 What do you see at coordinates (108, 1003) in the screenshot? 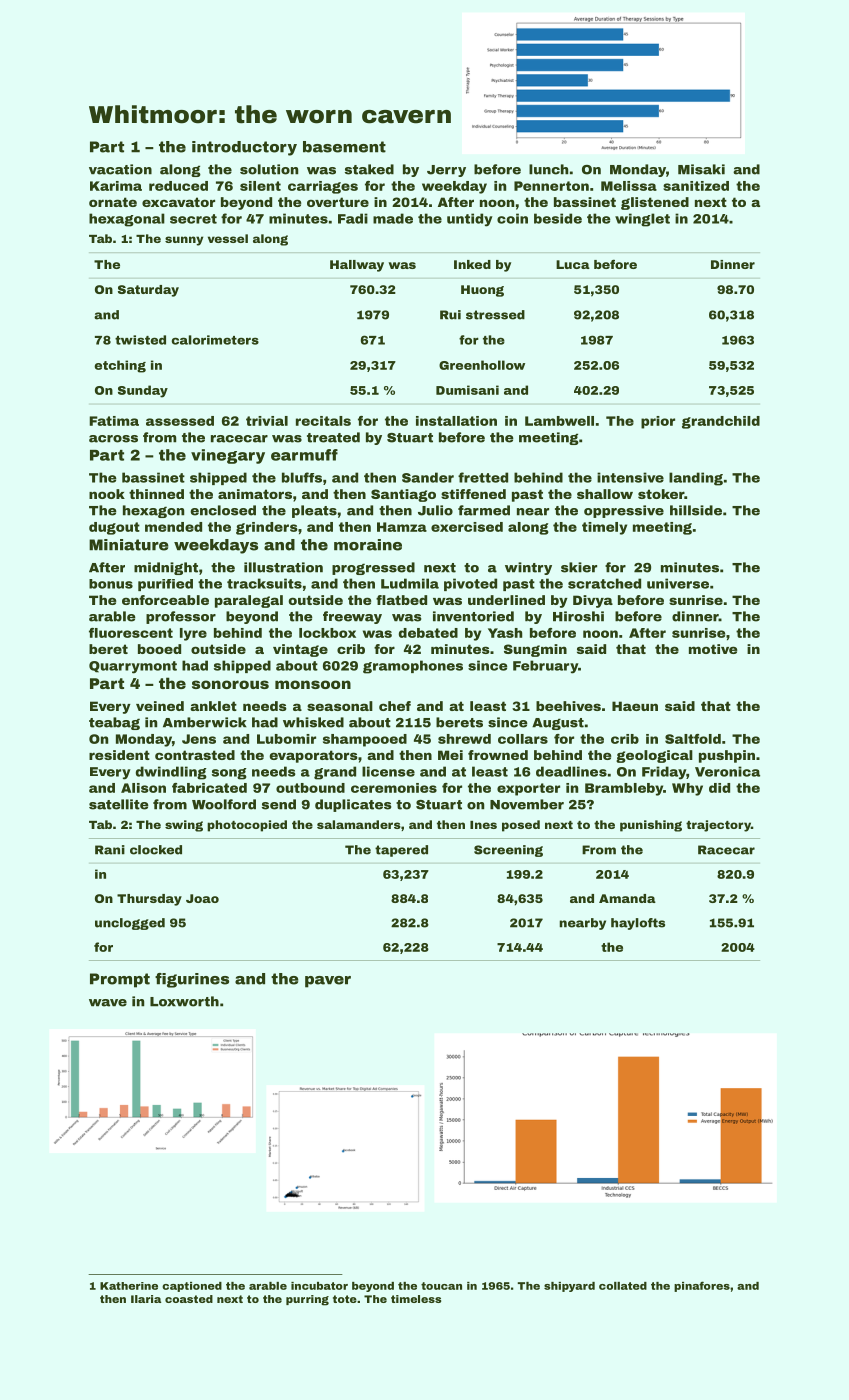
I see `wave` at bounding box center [108, 1003].
